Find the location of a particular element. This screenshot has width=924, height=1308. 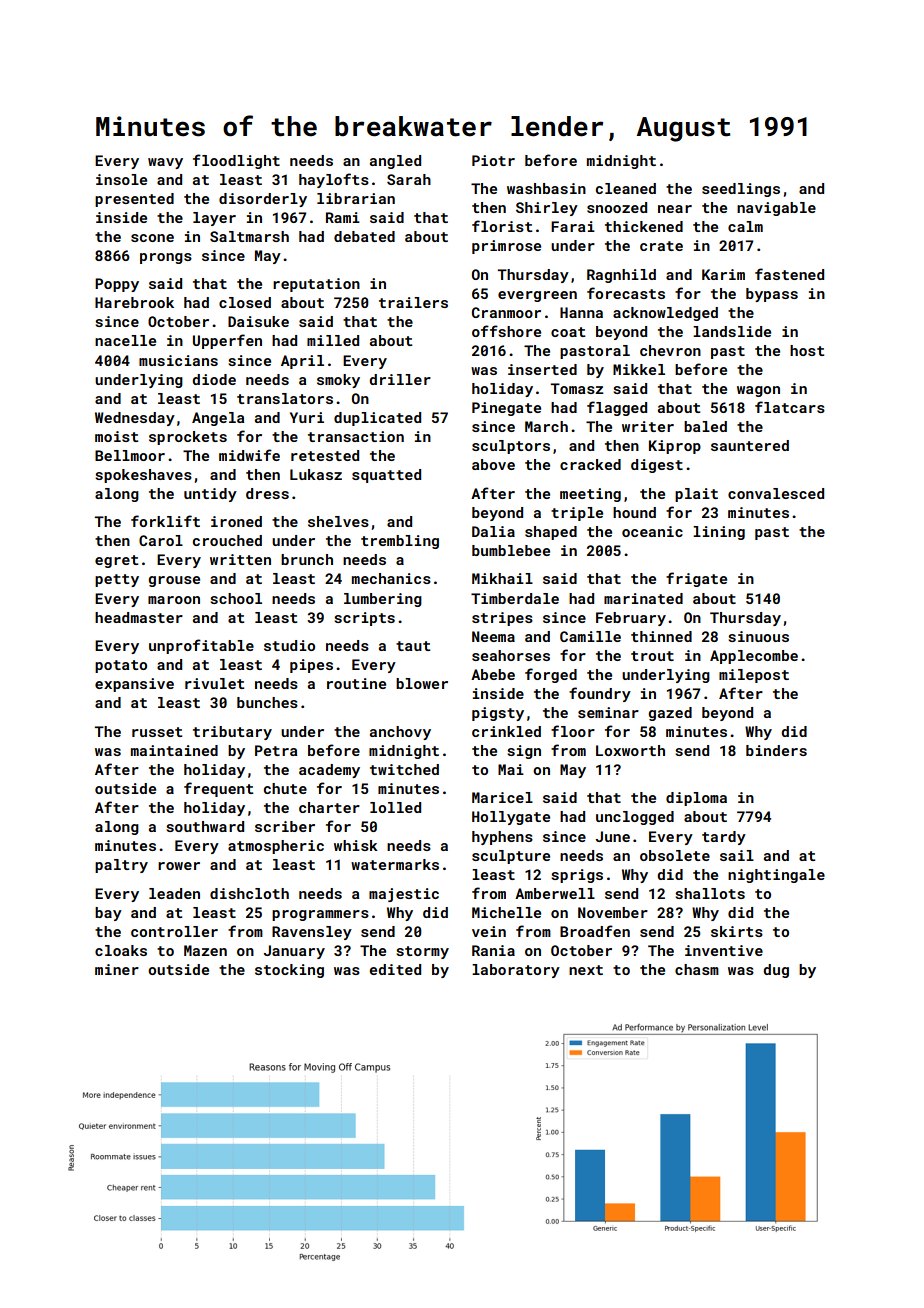

paltry is located at coordinates (121, 866).
